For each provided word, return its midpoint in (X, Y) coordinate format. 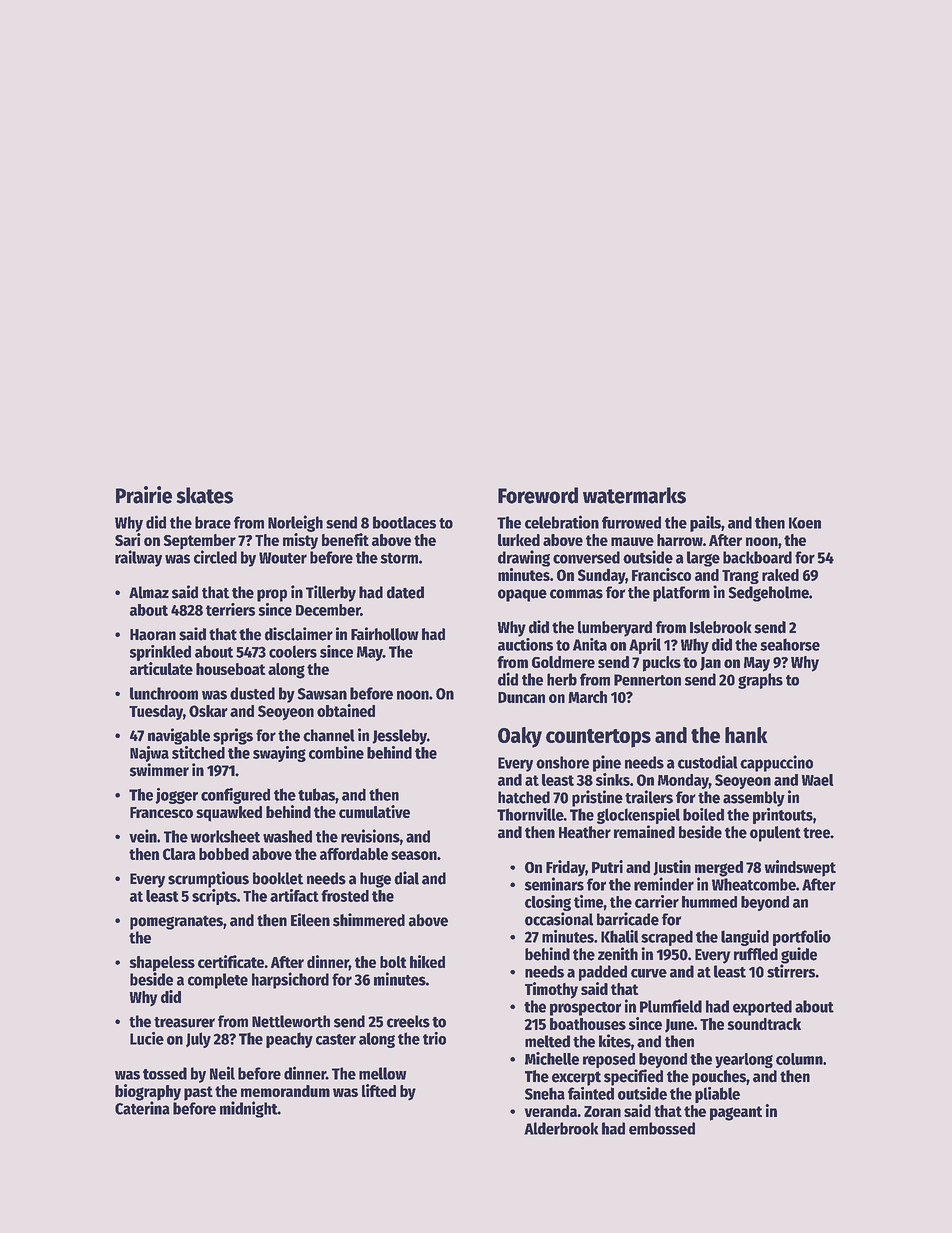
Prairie (144, 495)
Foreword (538, 495)
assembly (754, 799)
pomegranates (176, 922)
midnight (249, 1109)
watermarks (634, 495)
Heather (585, 832)
